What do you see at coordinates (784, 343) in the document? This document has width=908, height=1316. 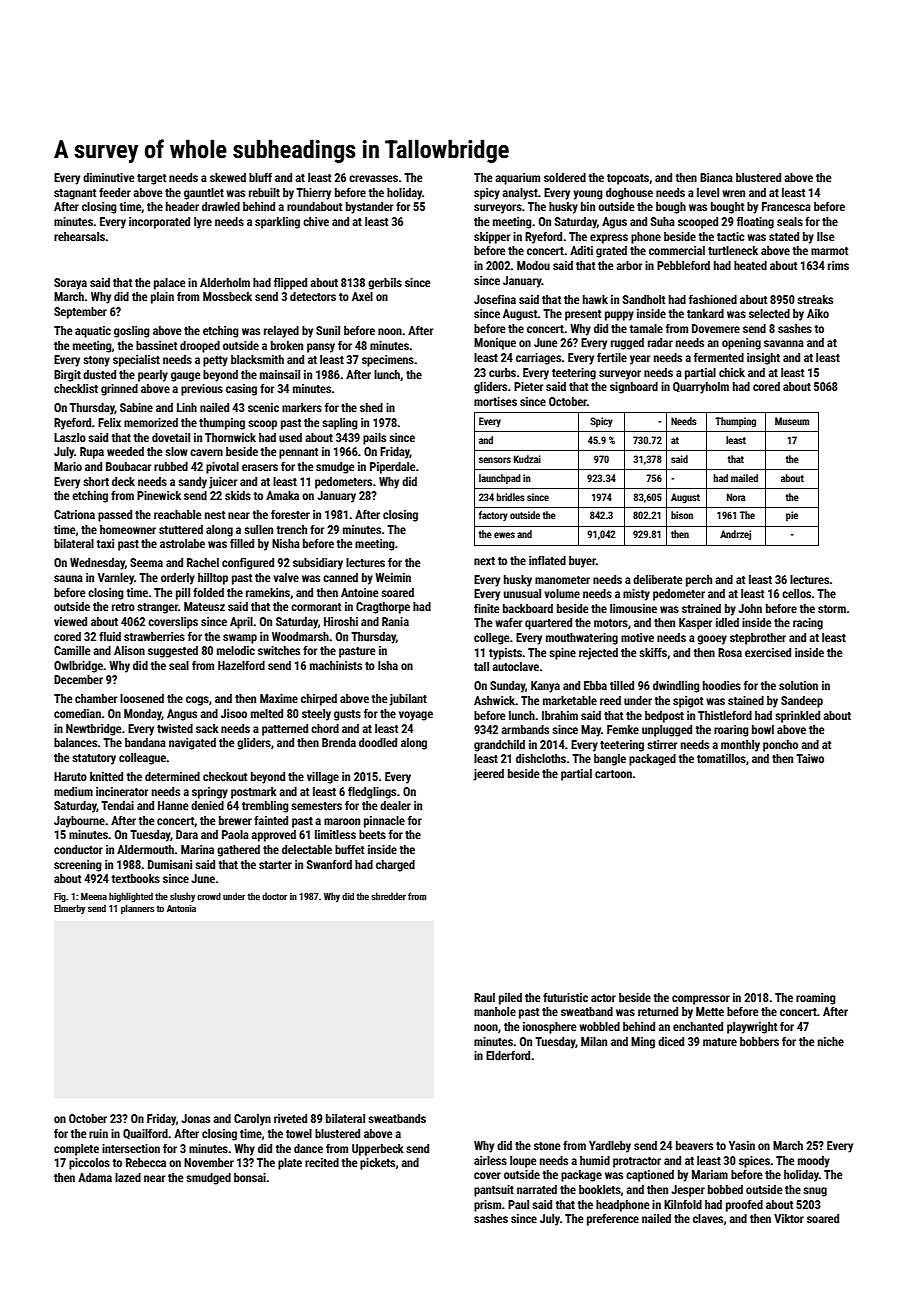 I see `savanna` at bounding box center [784, 343].
